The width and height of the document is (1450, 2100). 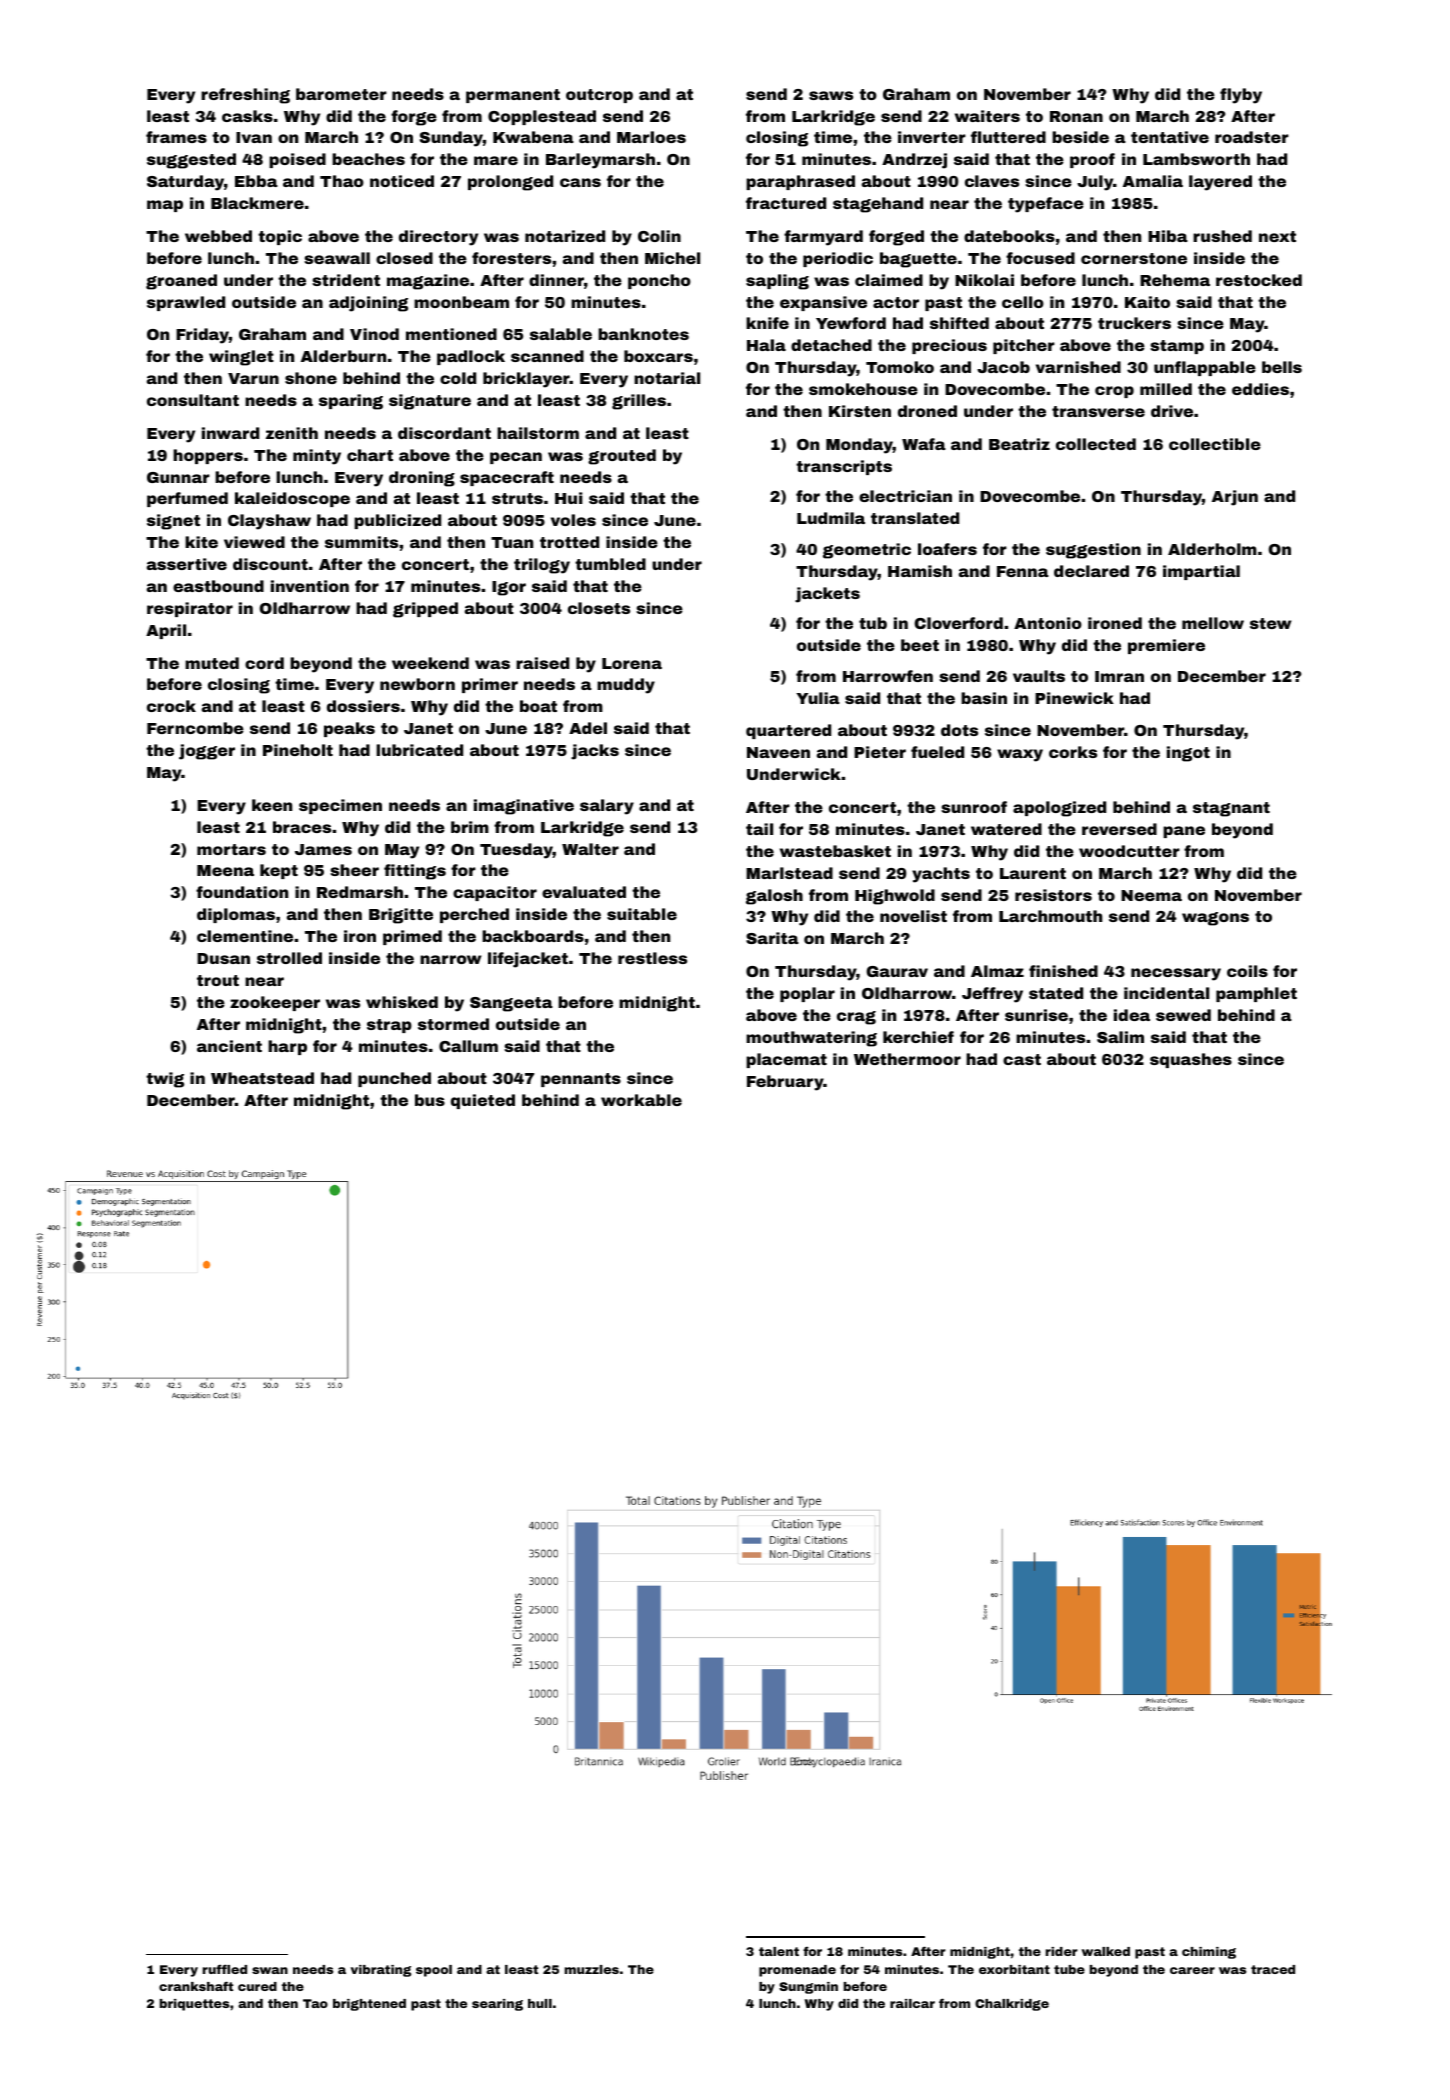 What do you see at coordinates (1191, 1060) in the document?
I see `squashes` at bounding box center [1191, 1060].
